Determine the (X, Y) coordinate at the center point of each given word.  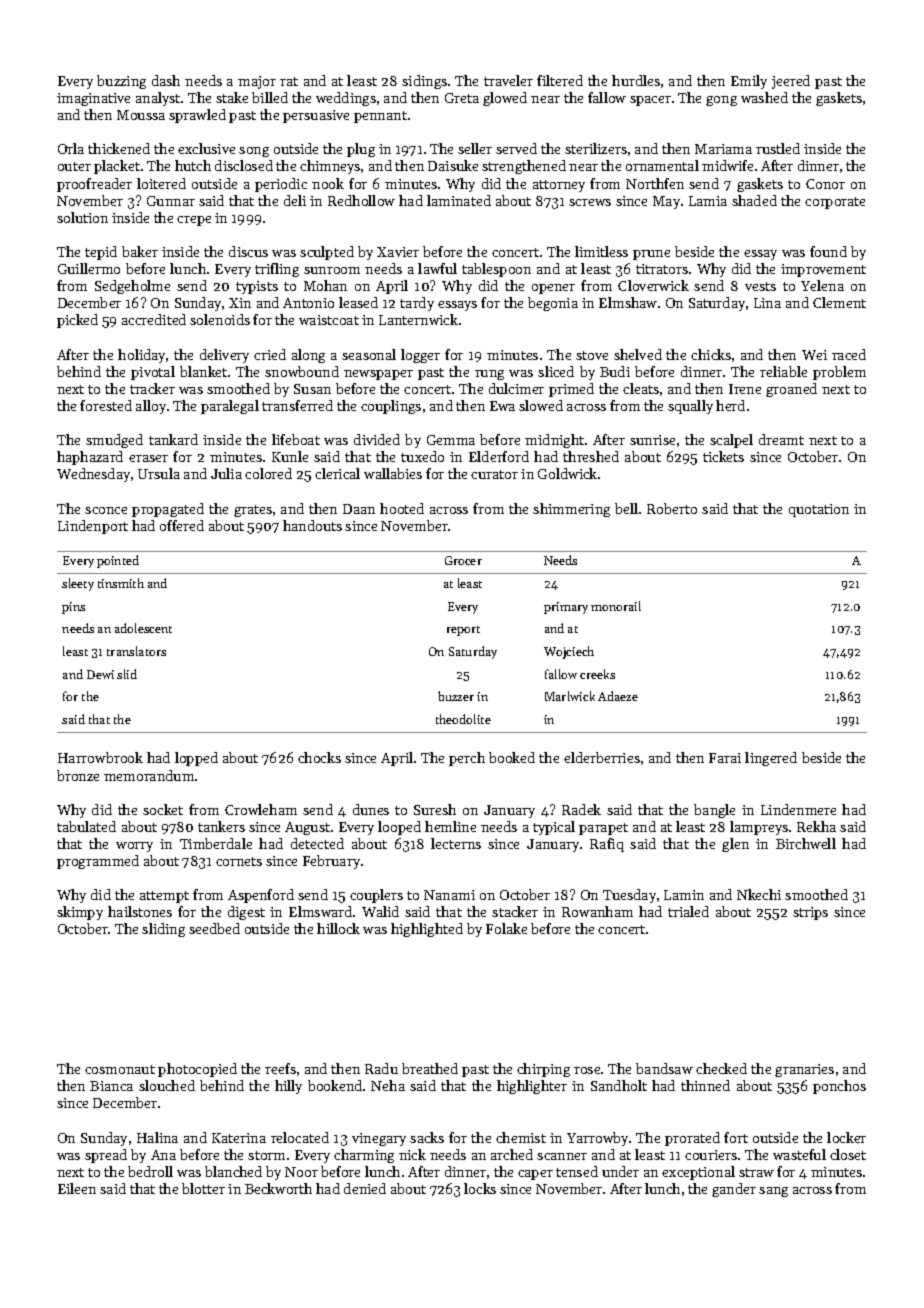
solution (82, 217)
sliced (556, 371)
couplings (391, 407)
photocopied (197, 1070)
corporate (835, 203)
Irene (745, 389)
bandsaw (664, 1068)
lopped (196, 759)
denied (365, 1188)
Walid (380, 911)
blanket (203, 371)
